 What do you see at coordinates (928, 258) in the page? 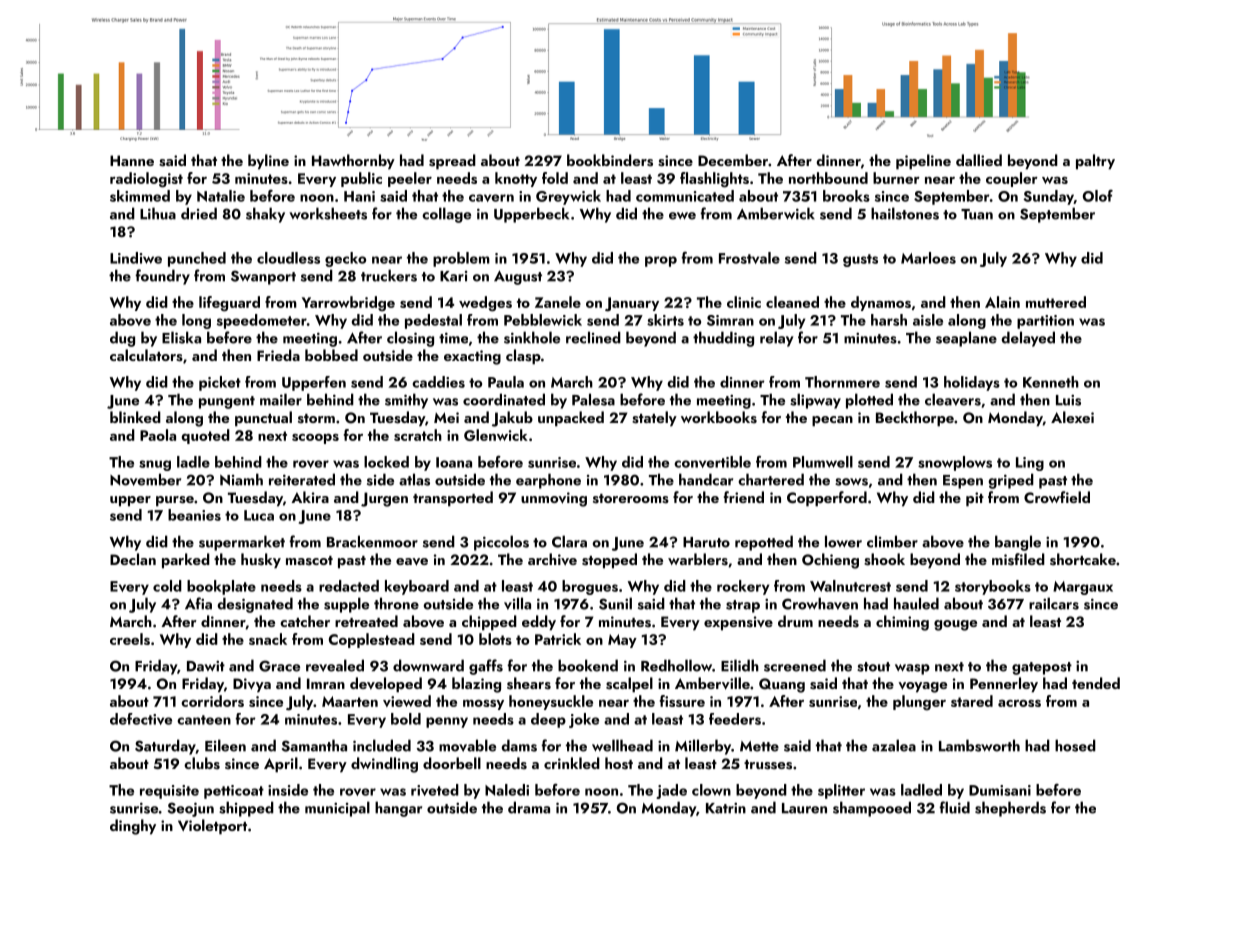
I see `Marloes` at bounding box center [928, 258].
